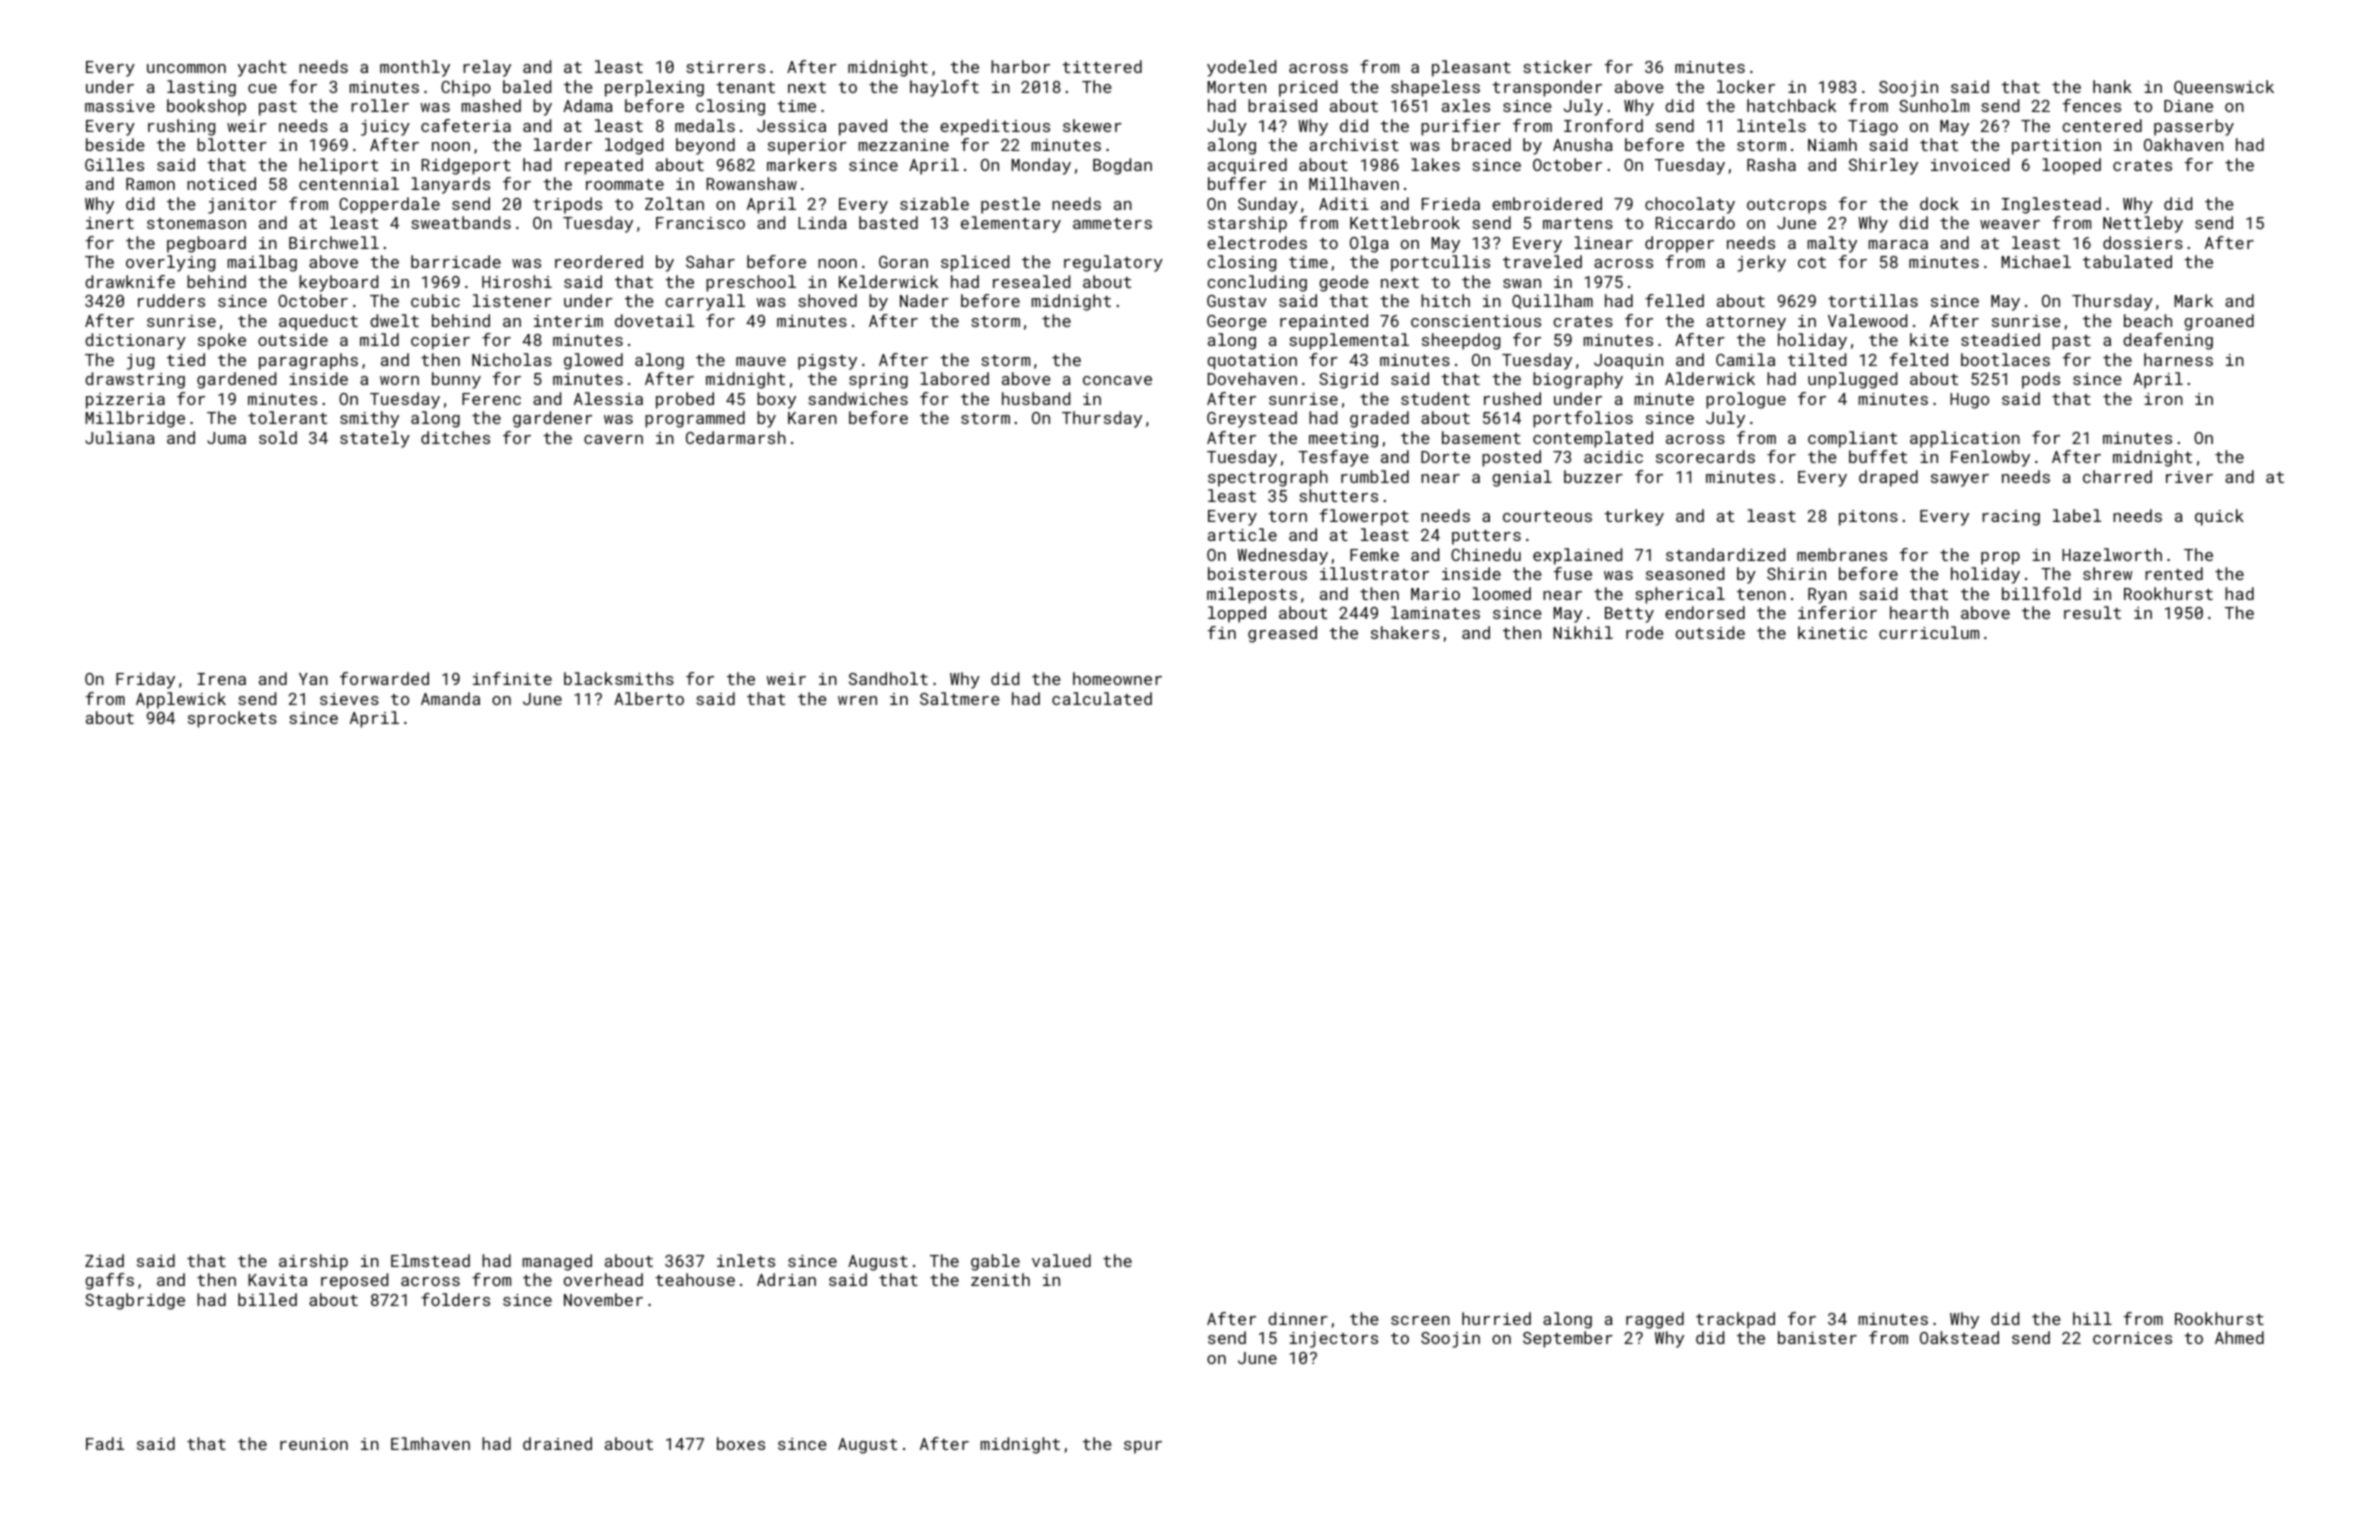 The image size is (2373, 1535). What do you see at coordinates (2127, 261) in the image?
I see `tabulated` at bounding box center [2127, 261].
